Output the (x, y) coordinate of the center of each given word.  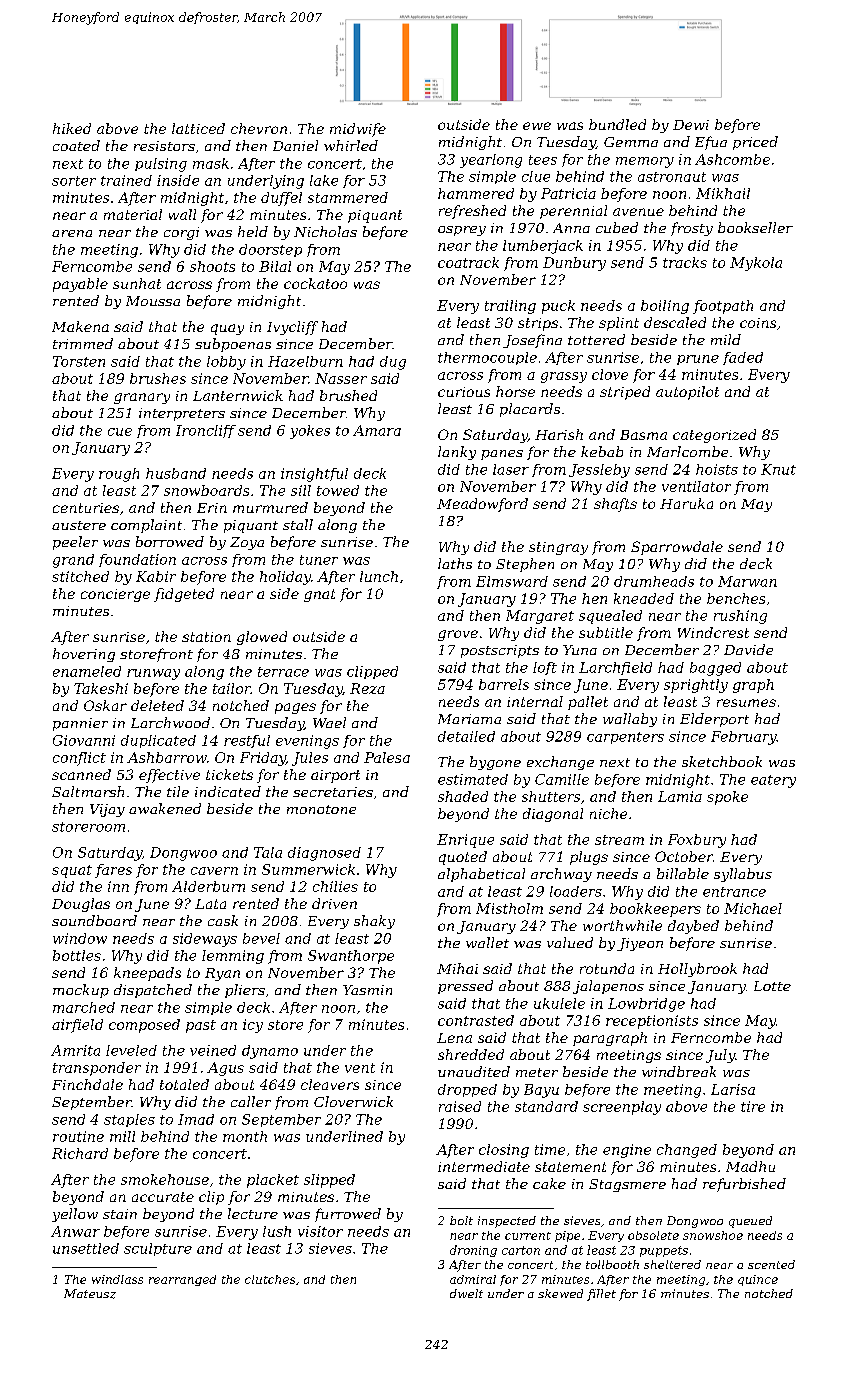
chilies (335, 886)
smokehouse (165, 1179)
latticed (198, 128)
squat (72, 871)
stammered (348, 197)
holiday (285, 578)
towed (338, 490)
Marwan (747, 581)
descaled (675, 322)
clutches (270, 1279)
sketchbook (722, 761)
